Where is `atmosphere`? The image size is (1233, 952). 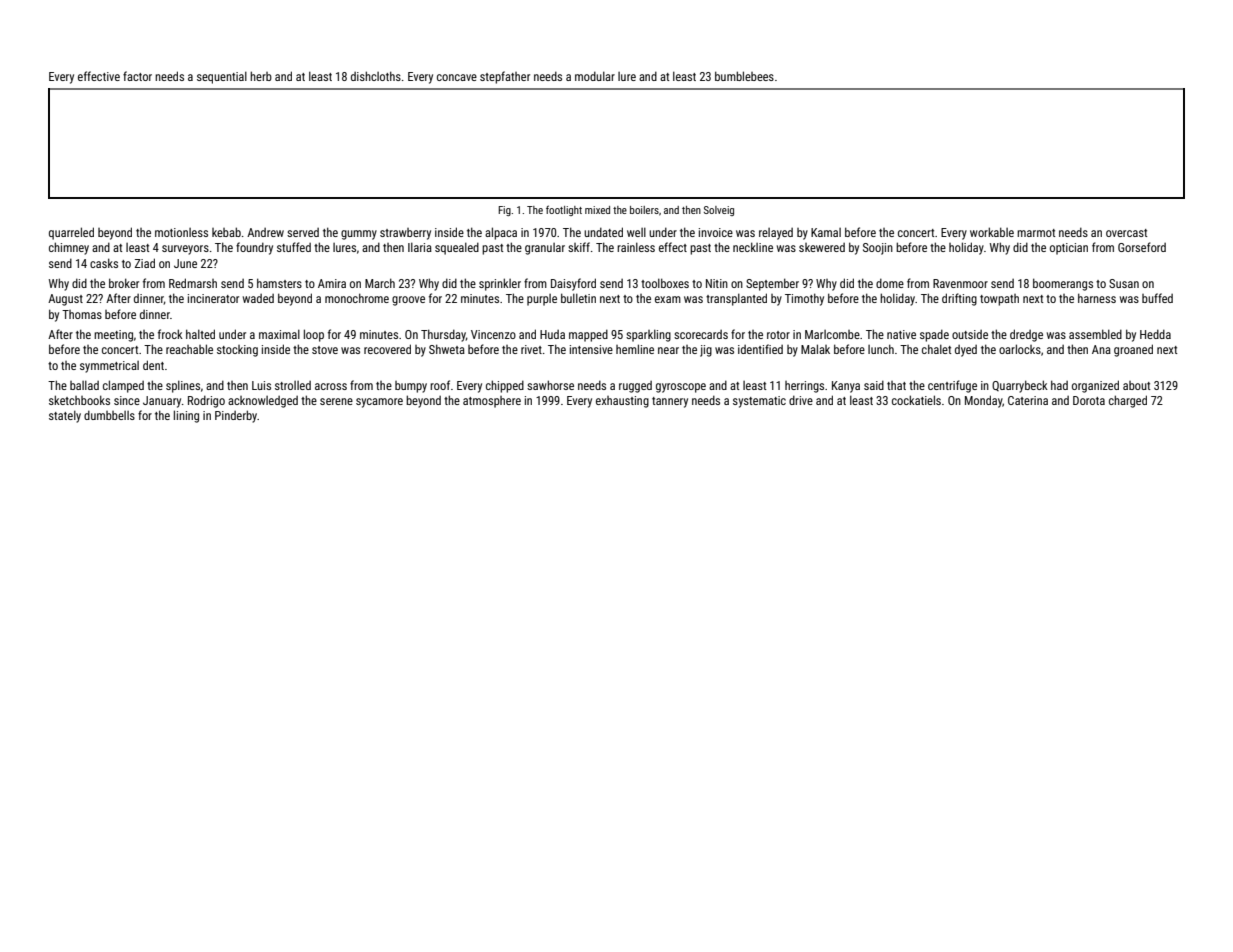 atmosphere is located at coordinates (492, 402).
